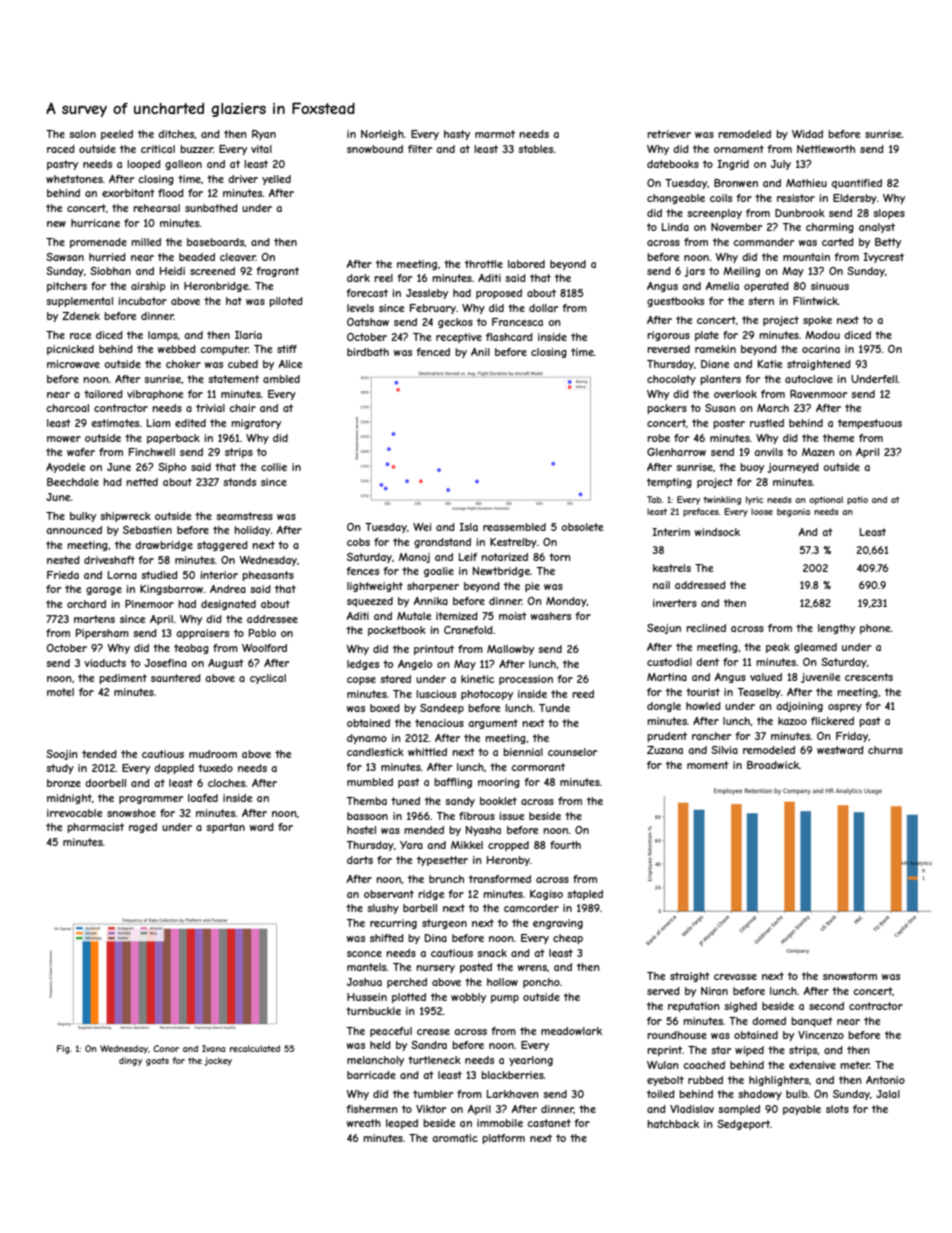 The height and width of the screenshot is (1233, 952). I want to click on lengthy, so click(836, 629).
